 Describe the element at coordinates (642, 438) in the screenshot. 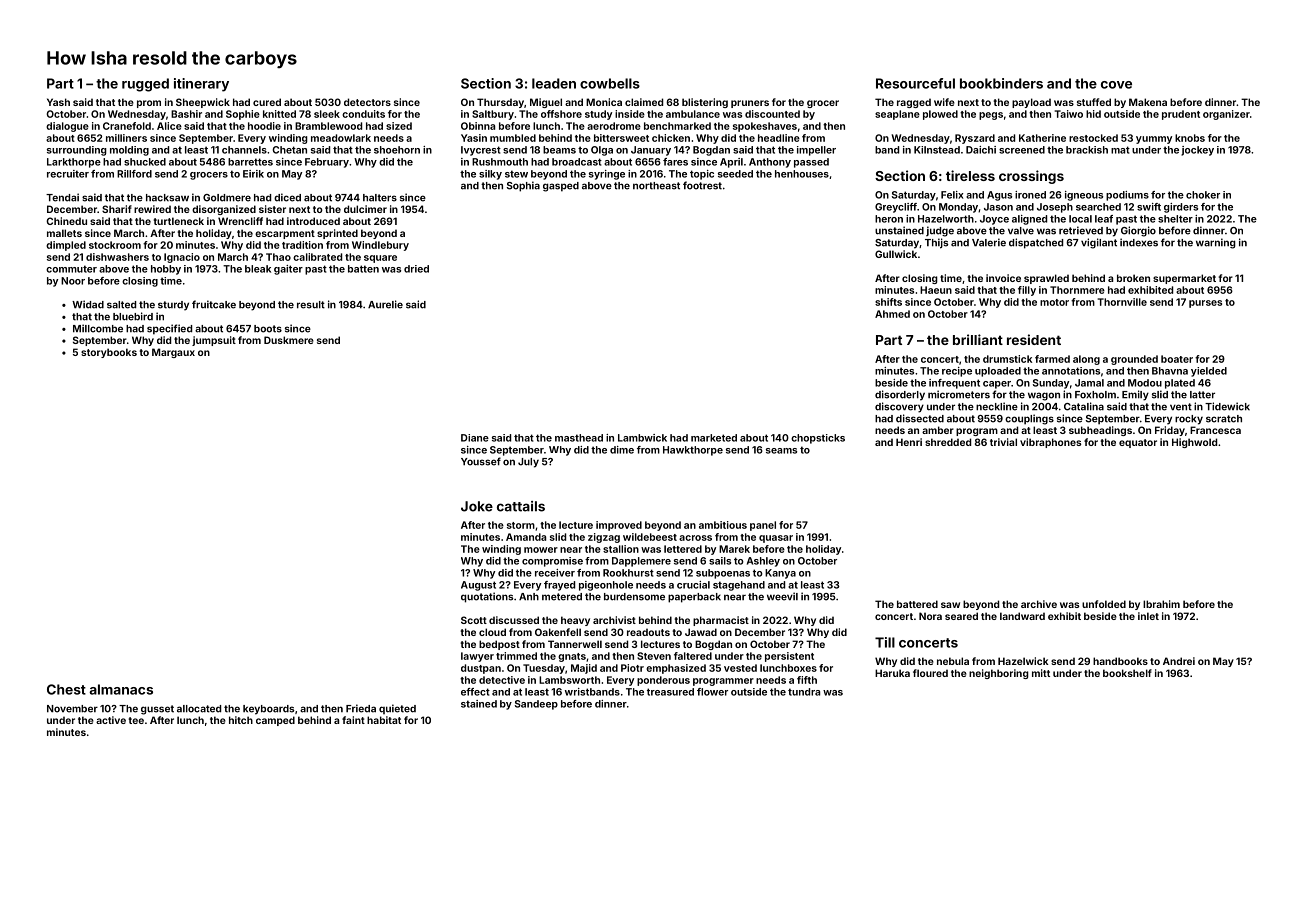

I see `Lambwick` at that location.
